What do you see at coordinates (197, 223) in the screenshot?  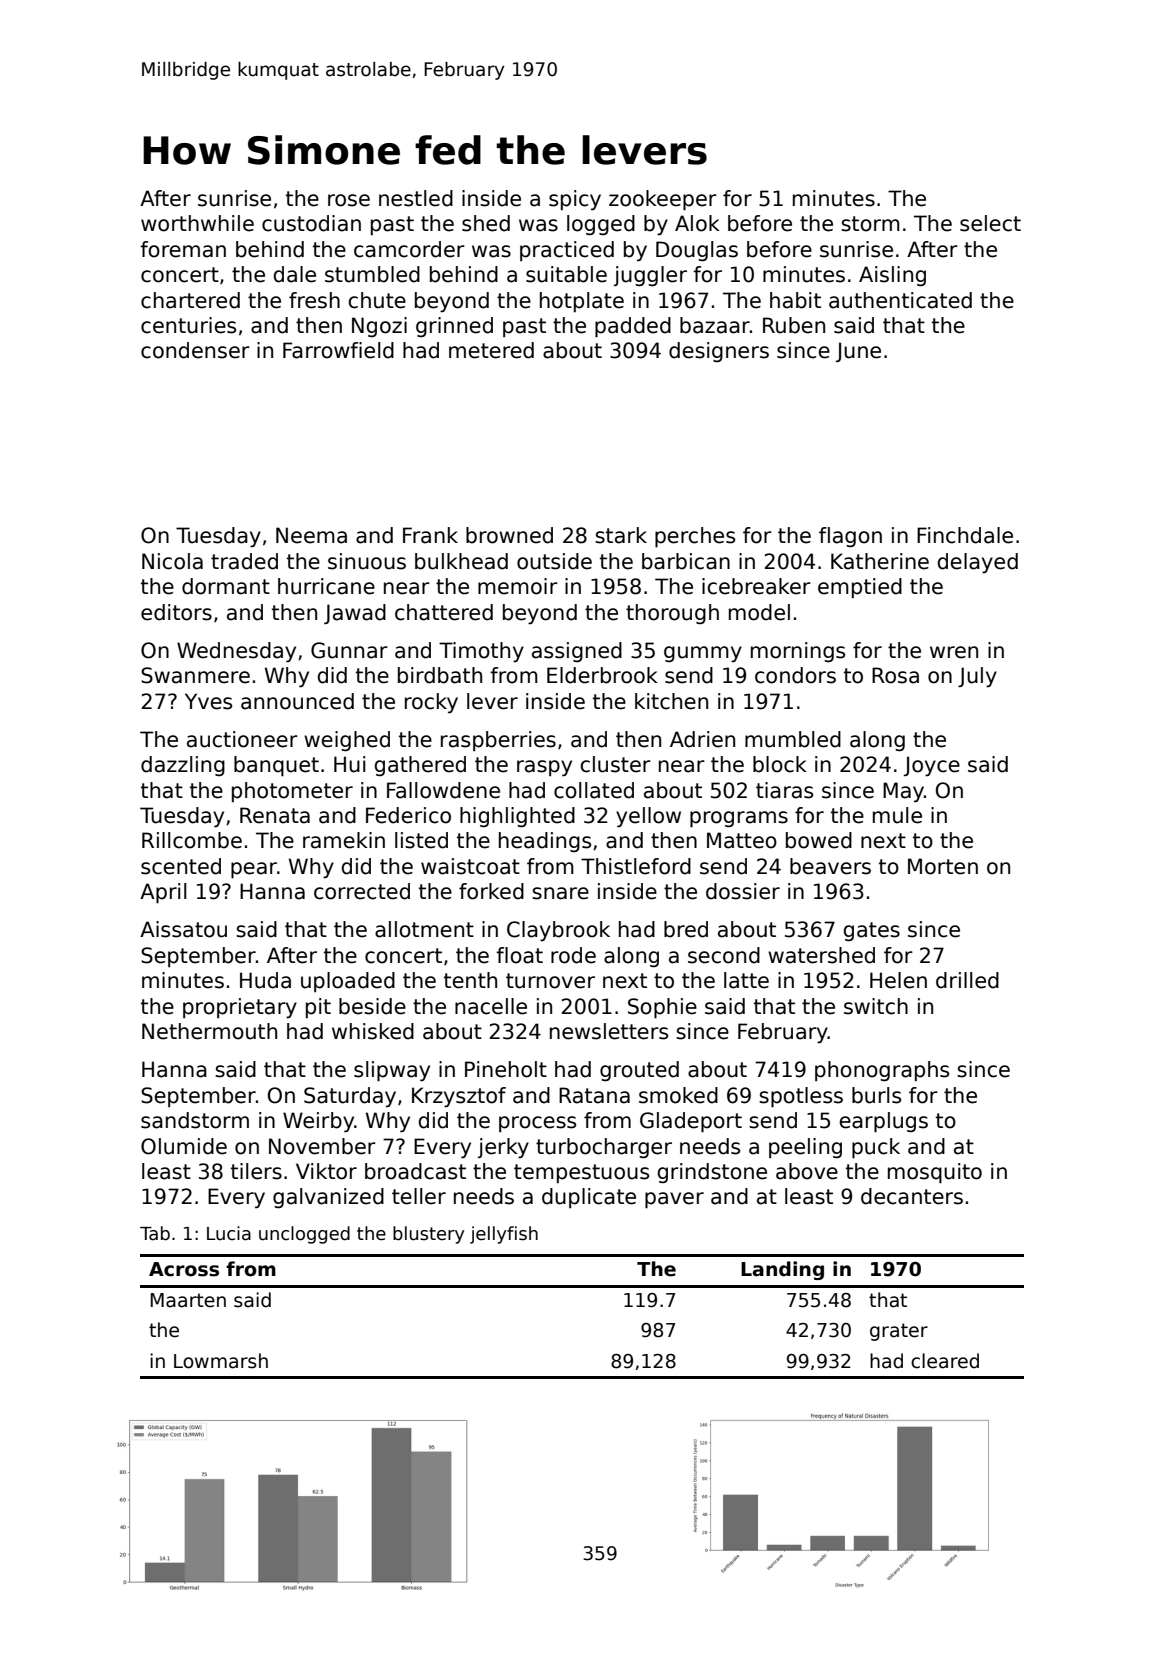 I see `worthwhile` at bounding box center [197, 223].
